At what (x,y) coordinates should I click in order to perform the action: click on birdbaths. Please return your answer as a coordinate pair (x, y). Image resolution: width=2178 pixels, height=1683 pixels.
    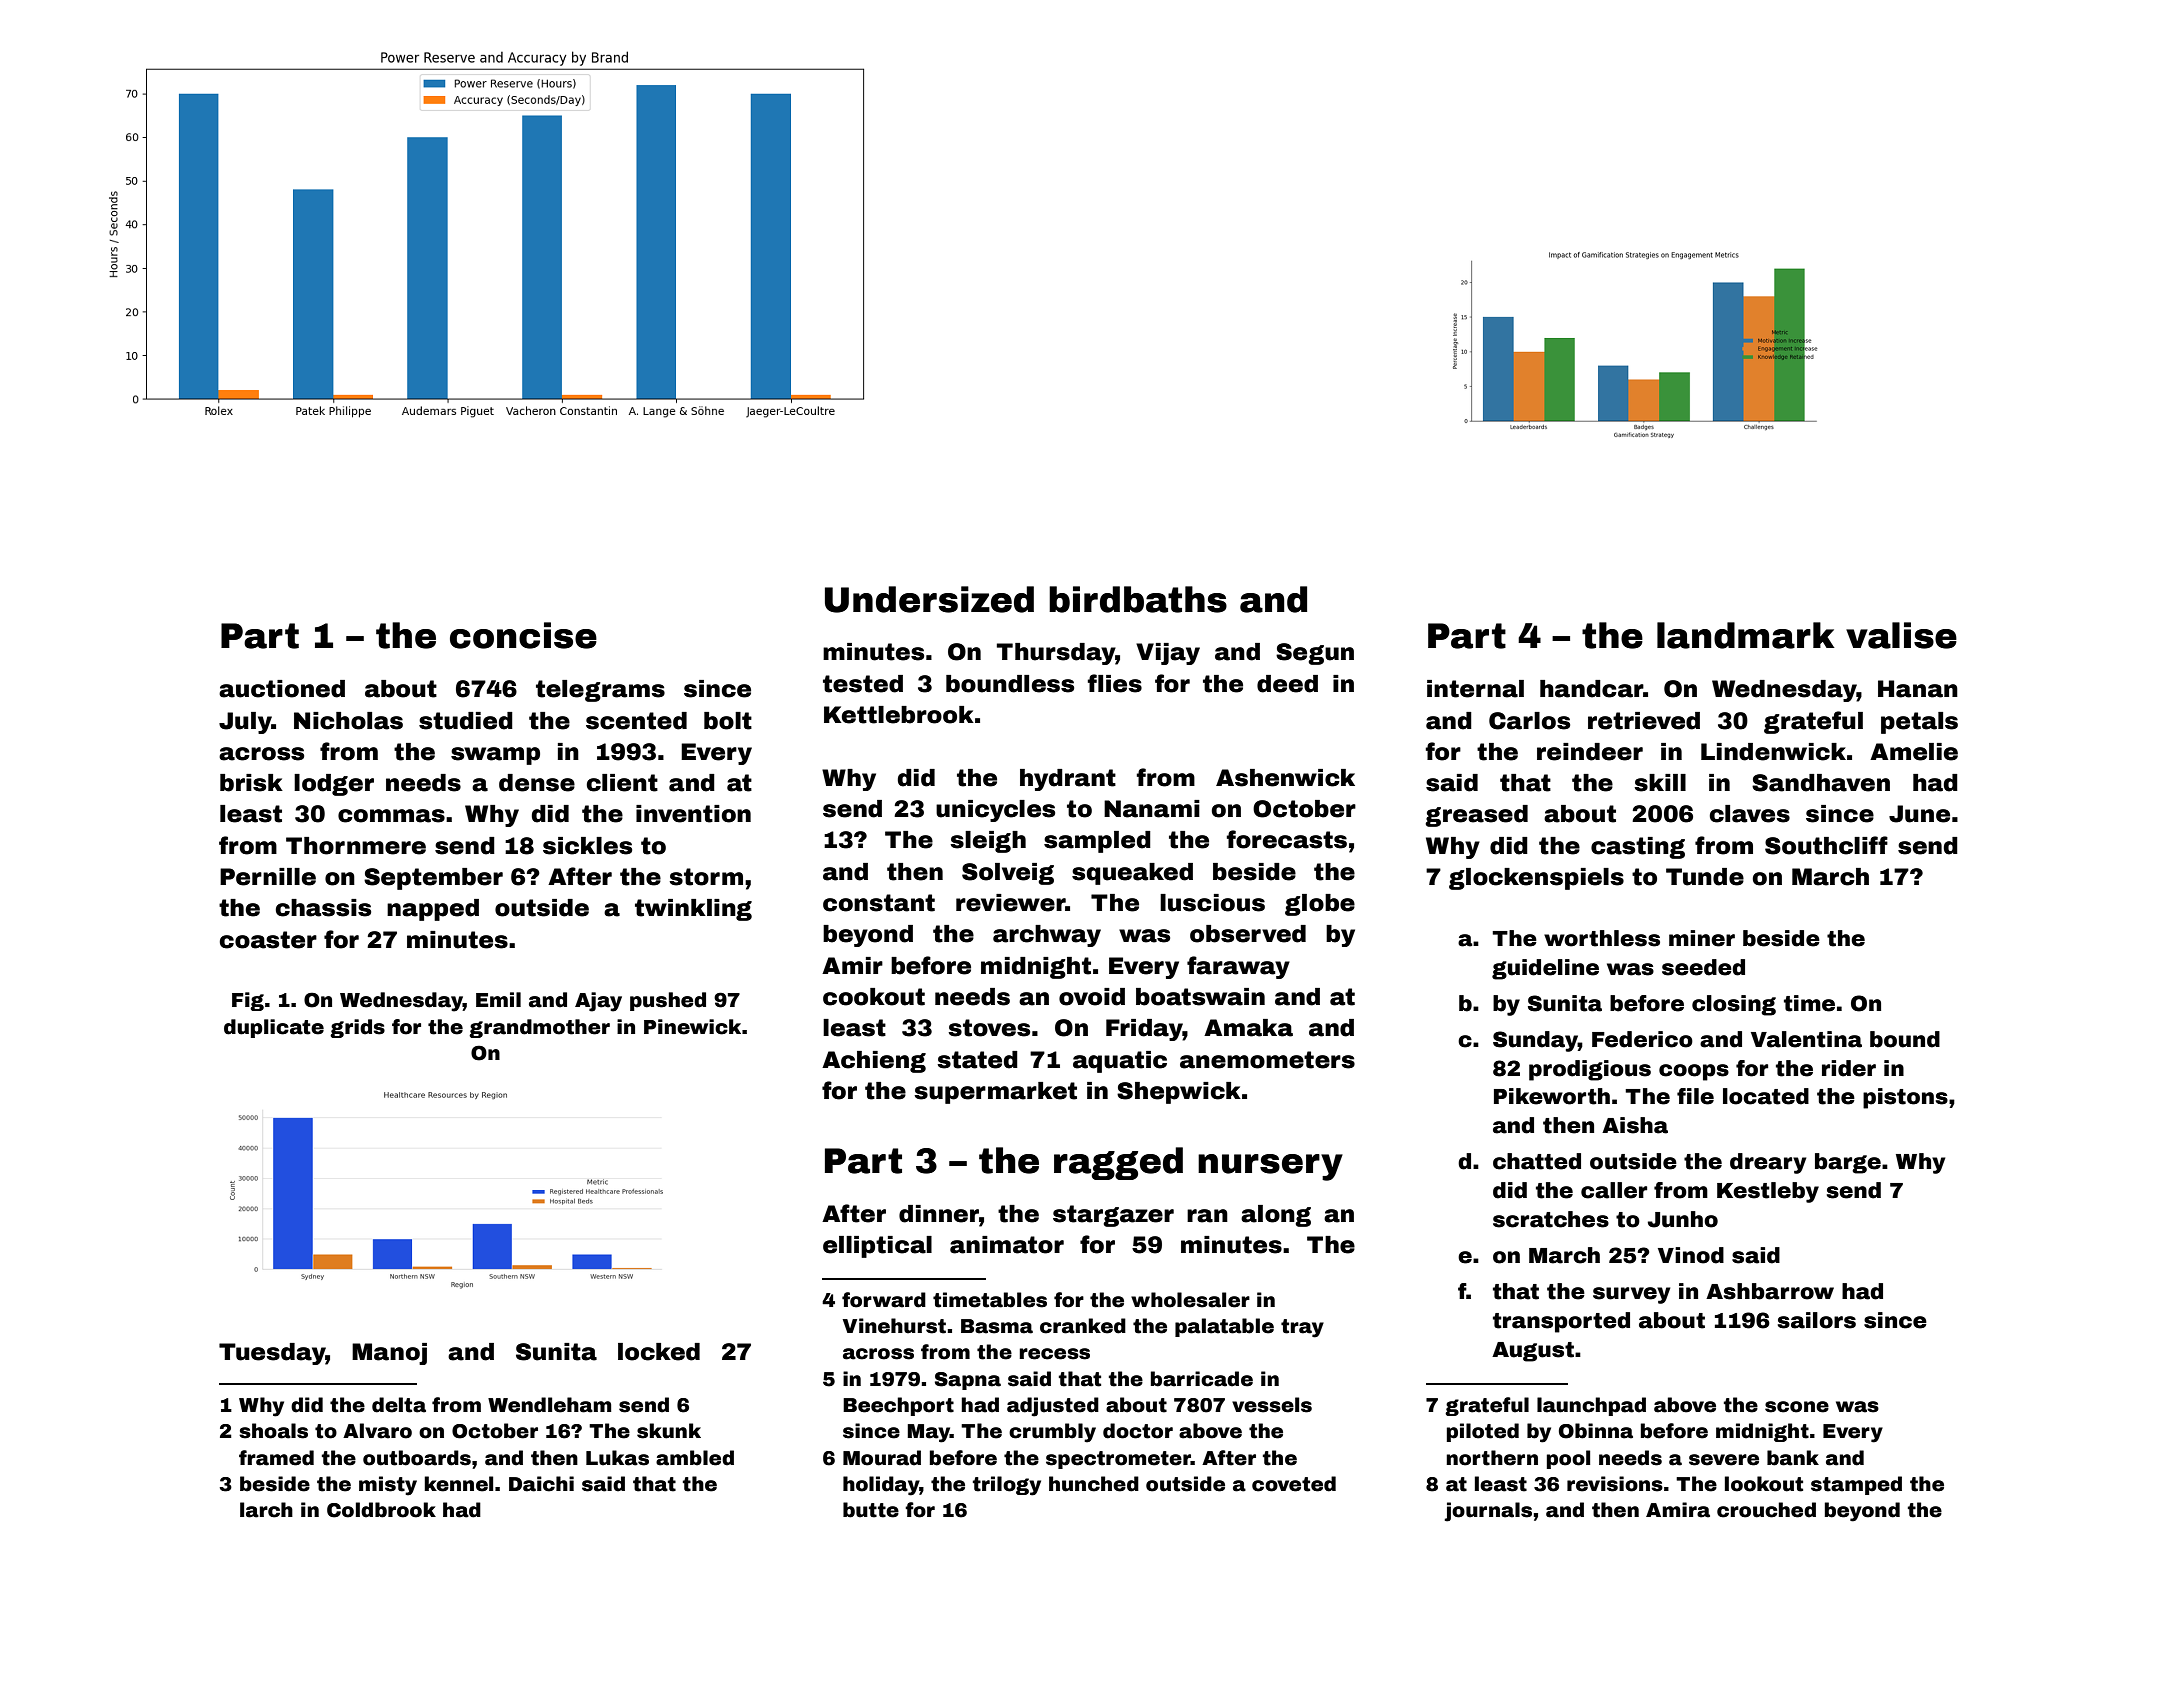
    Looking at the image, I should click on (1138, 599).
